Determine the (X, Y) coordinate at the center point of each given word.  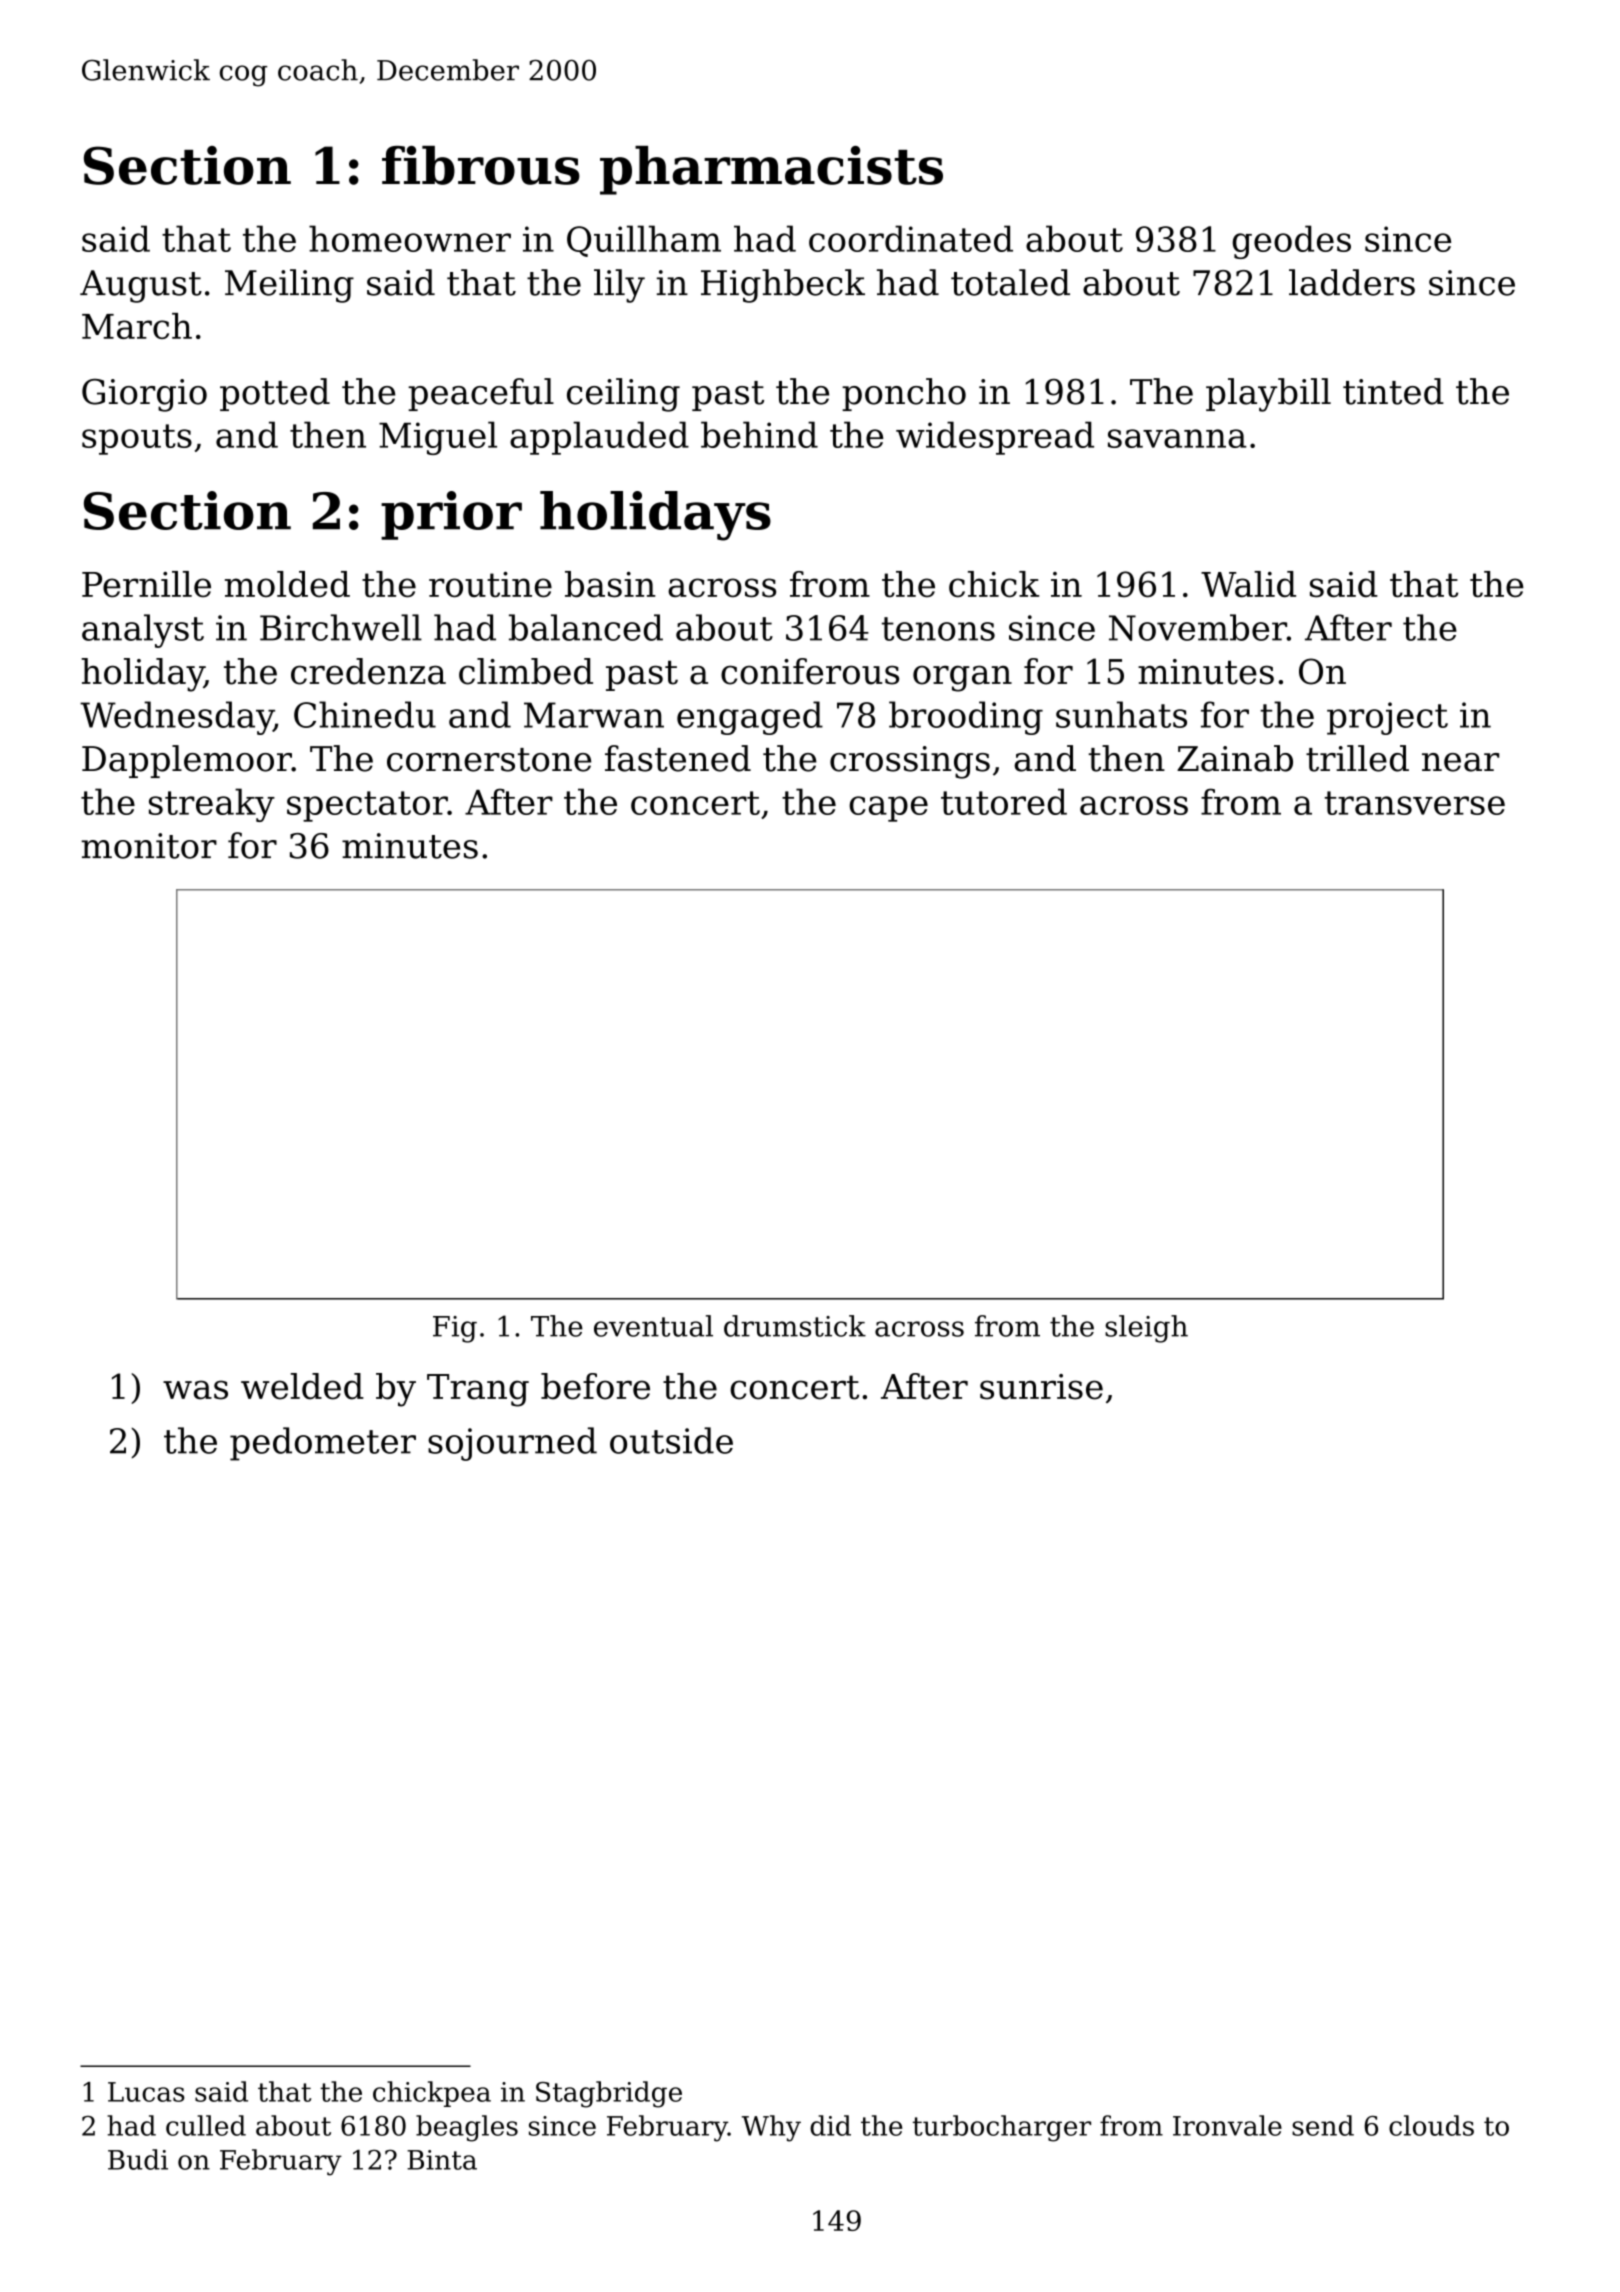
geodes (1291, 242)
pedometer (323, 1444)
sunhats (1121, 714)
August (141, 286)
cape (888, 809)
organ (962, 678)
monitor (149, 846)
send (1323, 2125)
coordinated (911, 238)
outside (671, 1440)
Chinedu (365, 714)
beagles (467, 2128)
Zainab (1235, 758)
